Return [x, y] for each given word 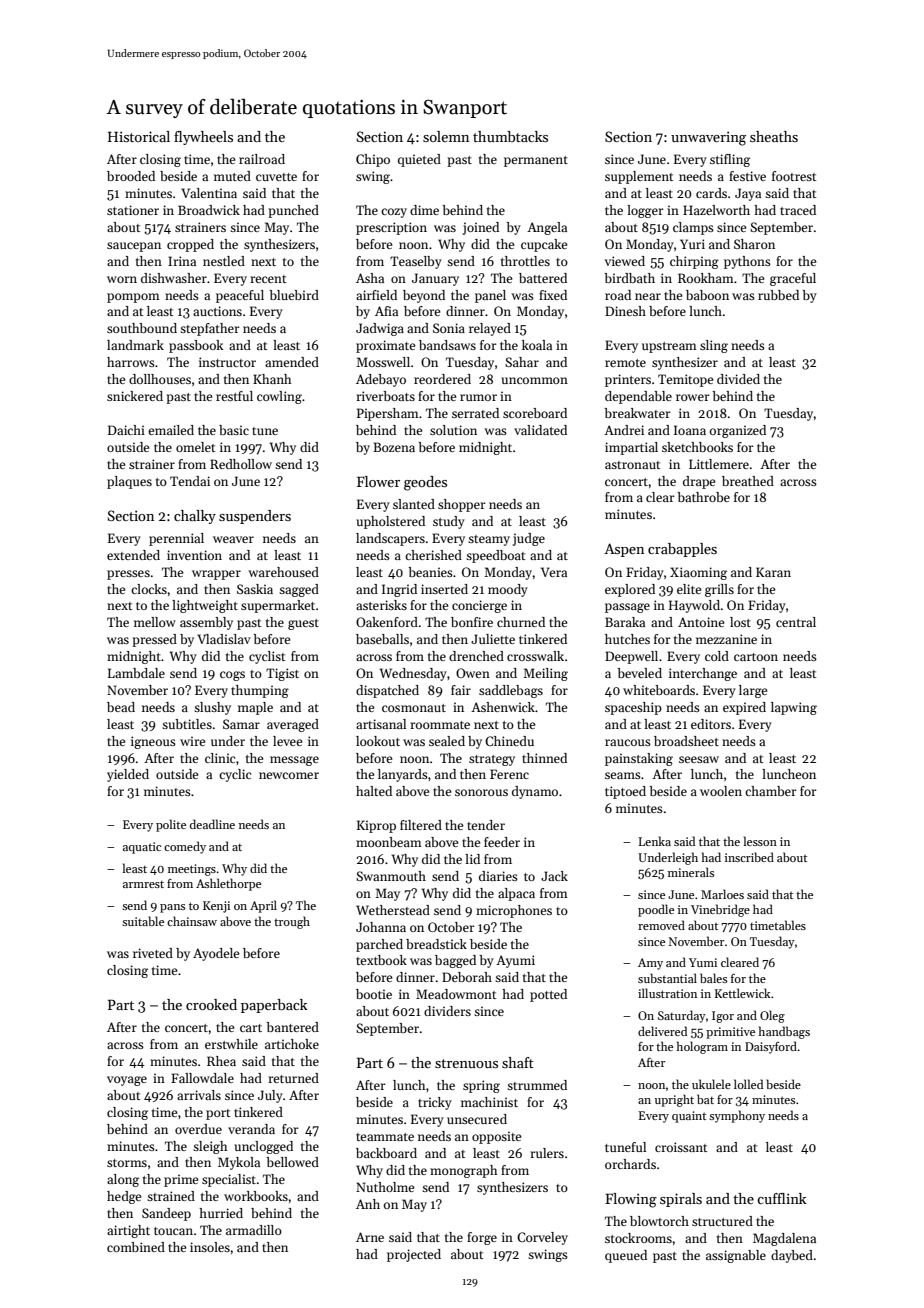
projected [414, 1255]
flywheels [203, 138]
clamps [693, 228]
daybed [792, 1256]
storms [127, 1163]
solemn [446, 136]
